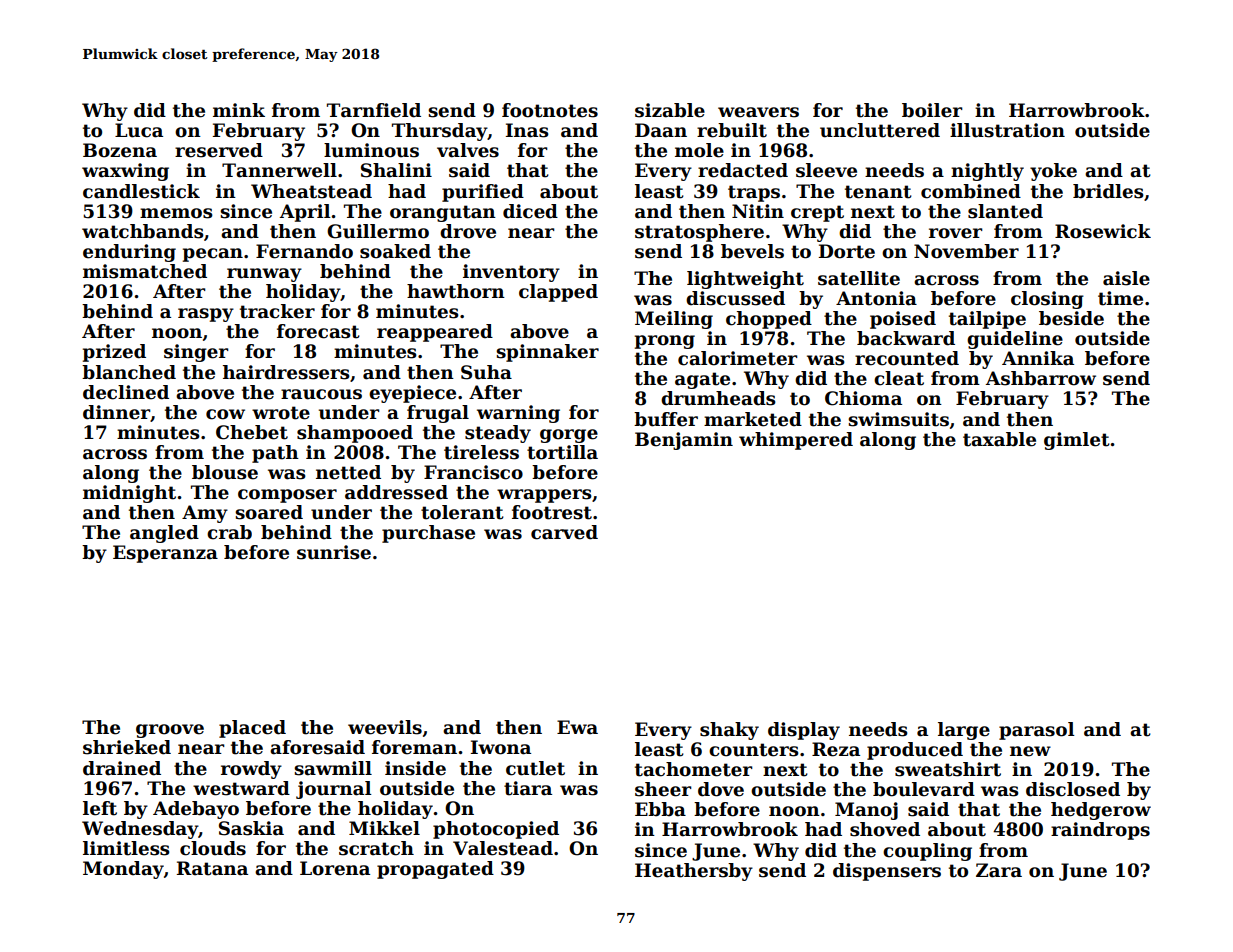 The image size is (1233, 952). I want to click on Daan, so click(661, 130).
